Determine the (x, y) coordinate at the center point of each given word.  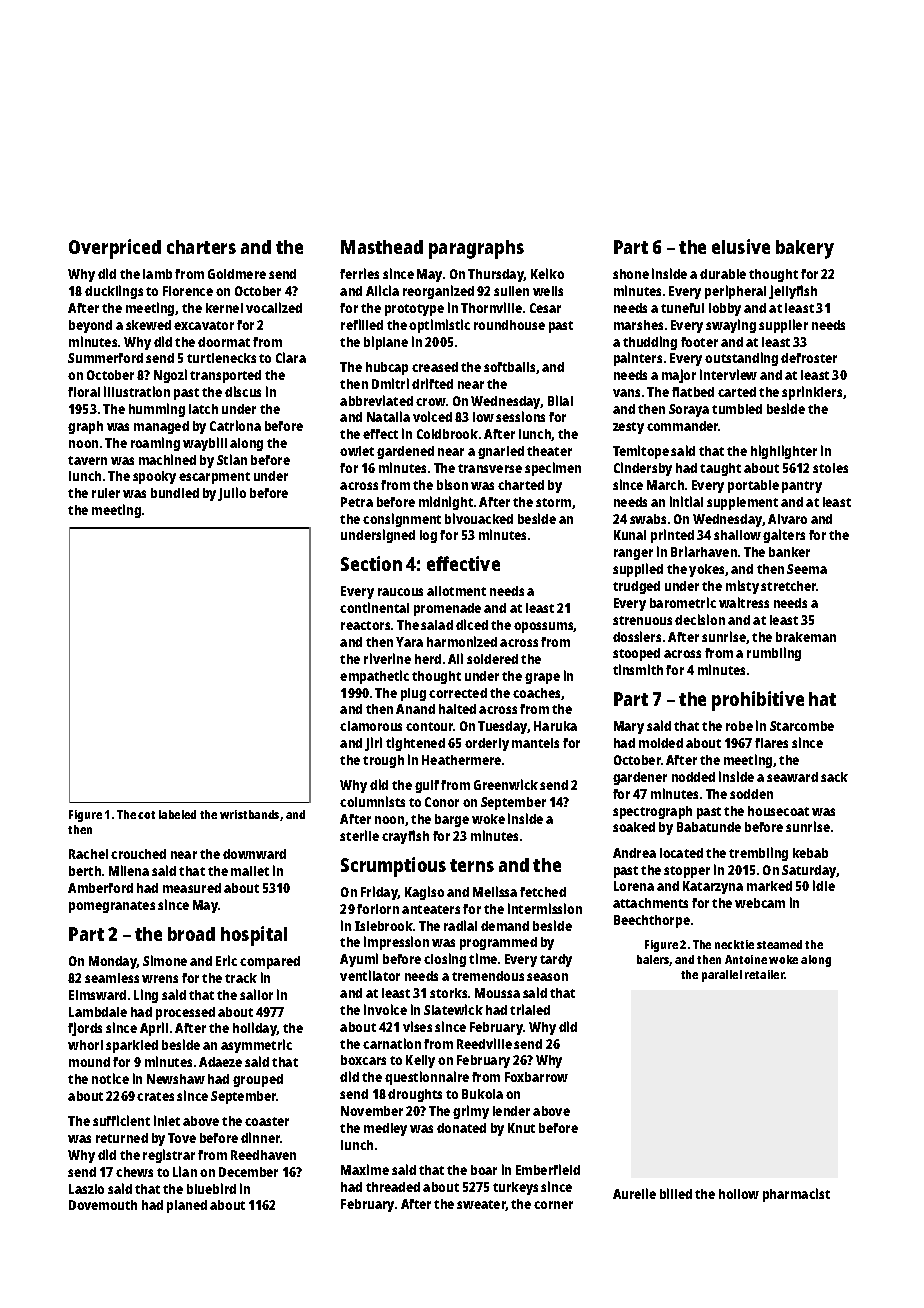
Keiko (547, 273)
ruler (106, 493)
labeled (177, 814)
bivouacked (479, 518)
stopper (687, 872)
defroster (809, 358)
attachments (650, 903)
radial (460, 925)
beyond (90, 326)
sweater (481, 1205)
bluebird (211, 1188)
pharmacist (796, 1195)
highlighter (784, 452)
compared (270, 962)
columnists (372, 801)
